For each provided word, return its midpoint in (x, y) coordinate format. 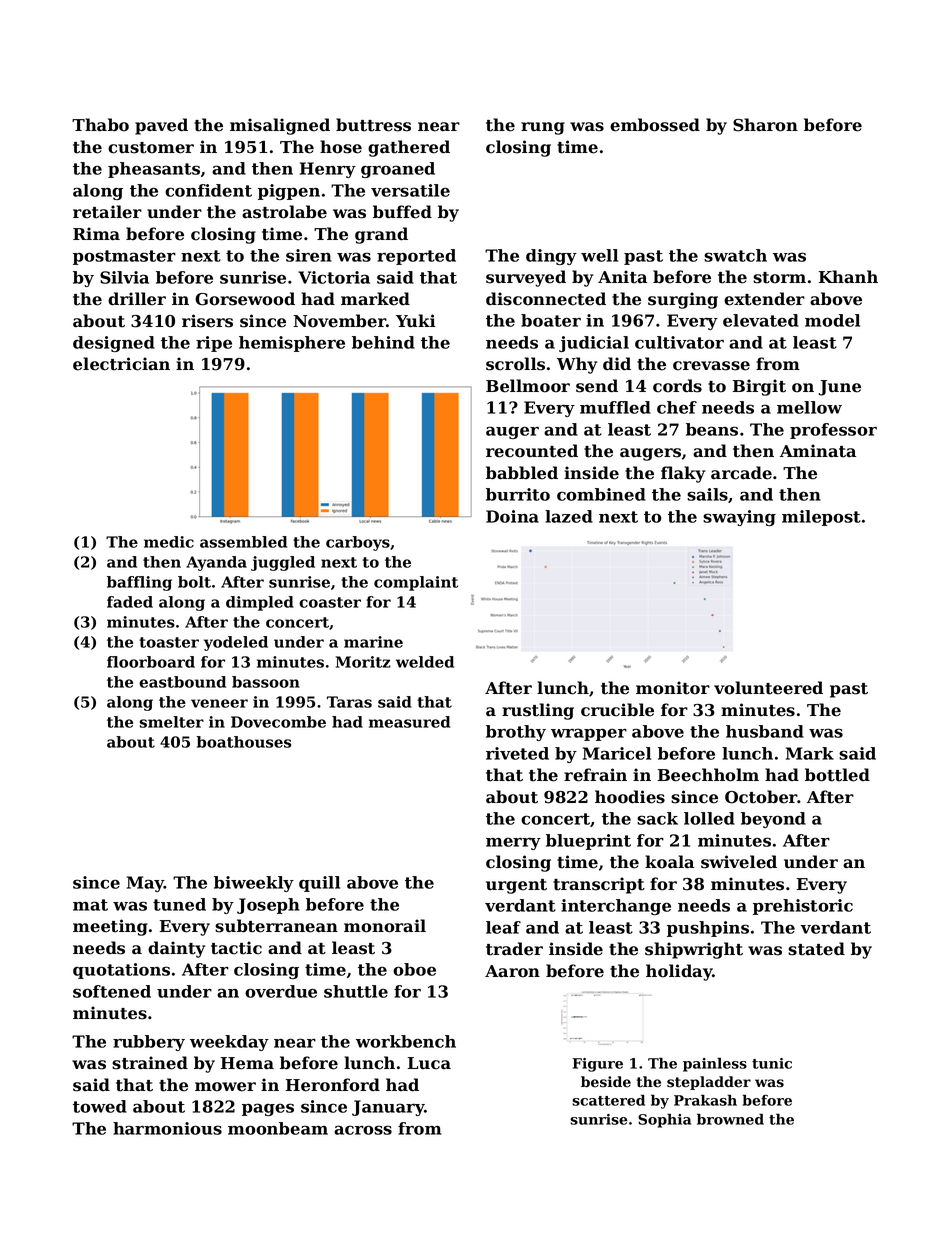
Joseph (268, 906)
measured (409, 722)
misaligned (280, 126)
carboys (358, 543)
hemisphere (292, 344)
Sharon (765, 125)
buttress (373, 125)
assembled (243, 542)
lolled (709, 818)
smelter (172, 722)
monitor (673, 688)
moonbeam (278, 1128)
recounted (532, 451)
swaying (739, 518)
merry (513, 843)
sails (707, 494)
